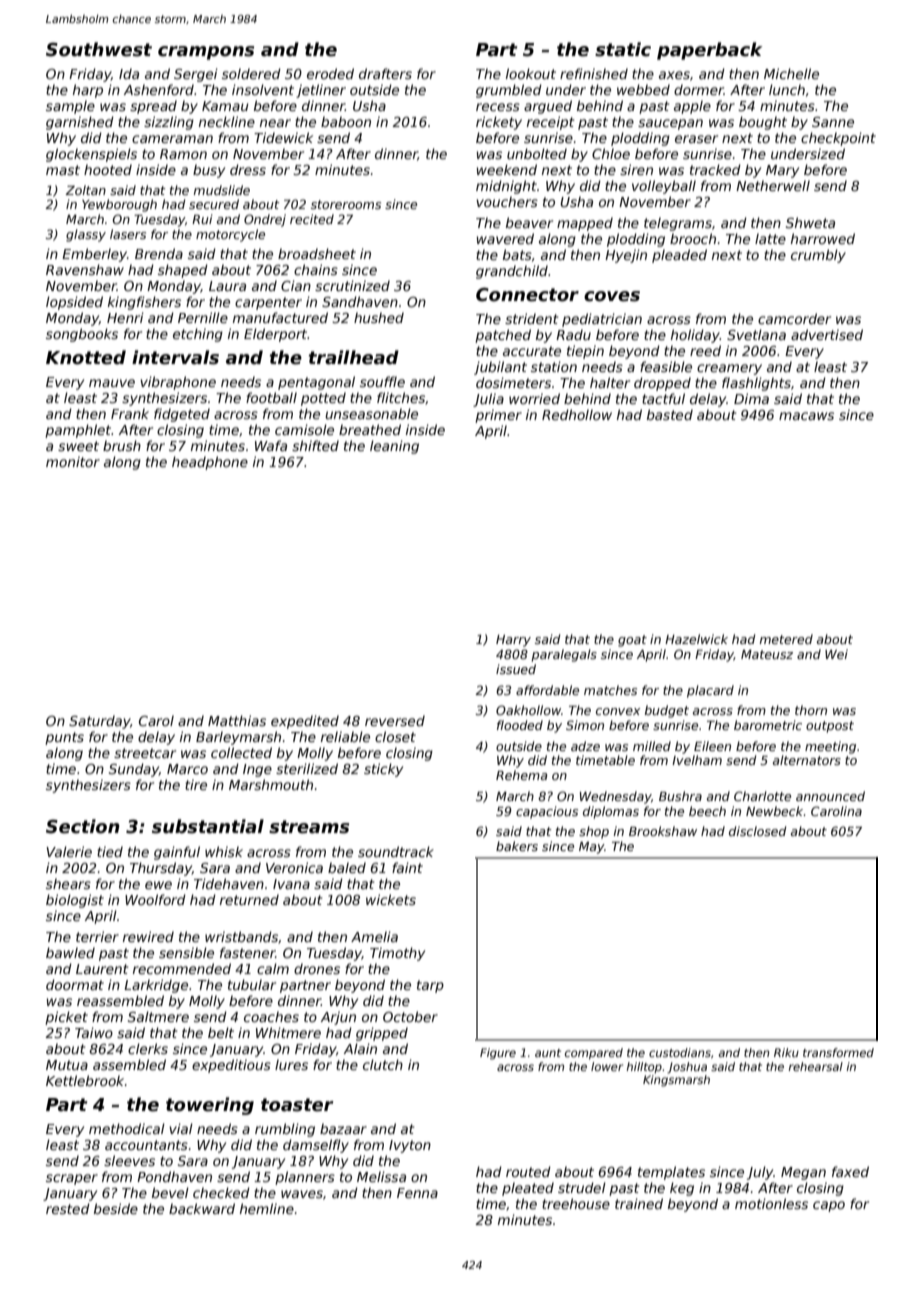  Describe the element at coordinates (838, 139) in the document. I see `checkpoint` at that location.
